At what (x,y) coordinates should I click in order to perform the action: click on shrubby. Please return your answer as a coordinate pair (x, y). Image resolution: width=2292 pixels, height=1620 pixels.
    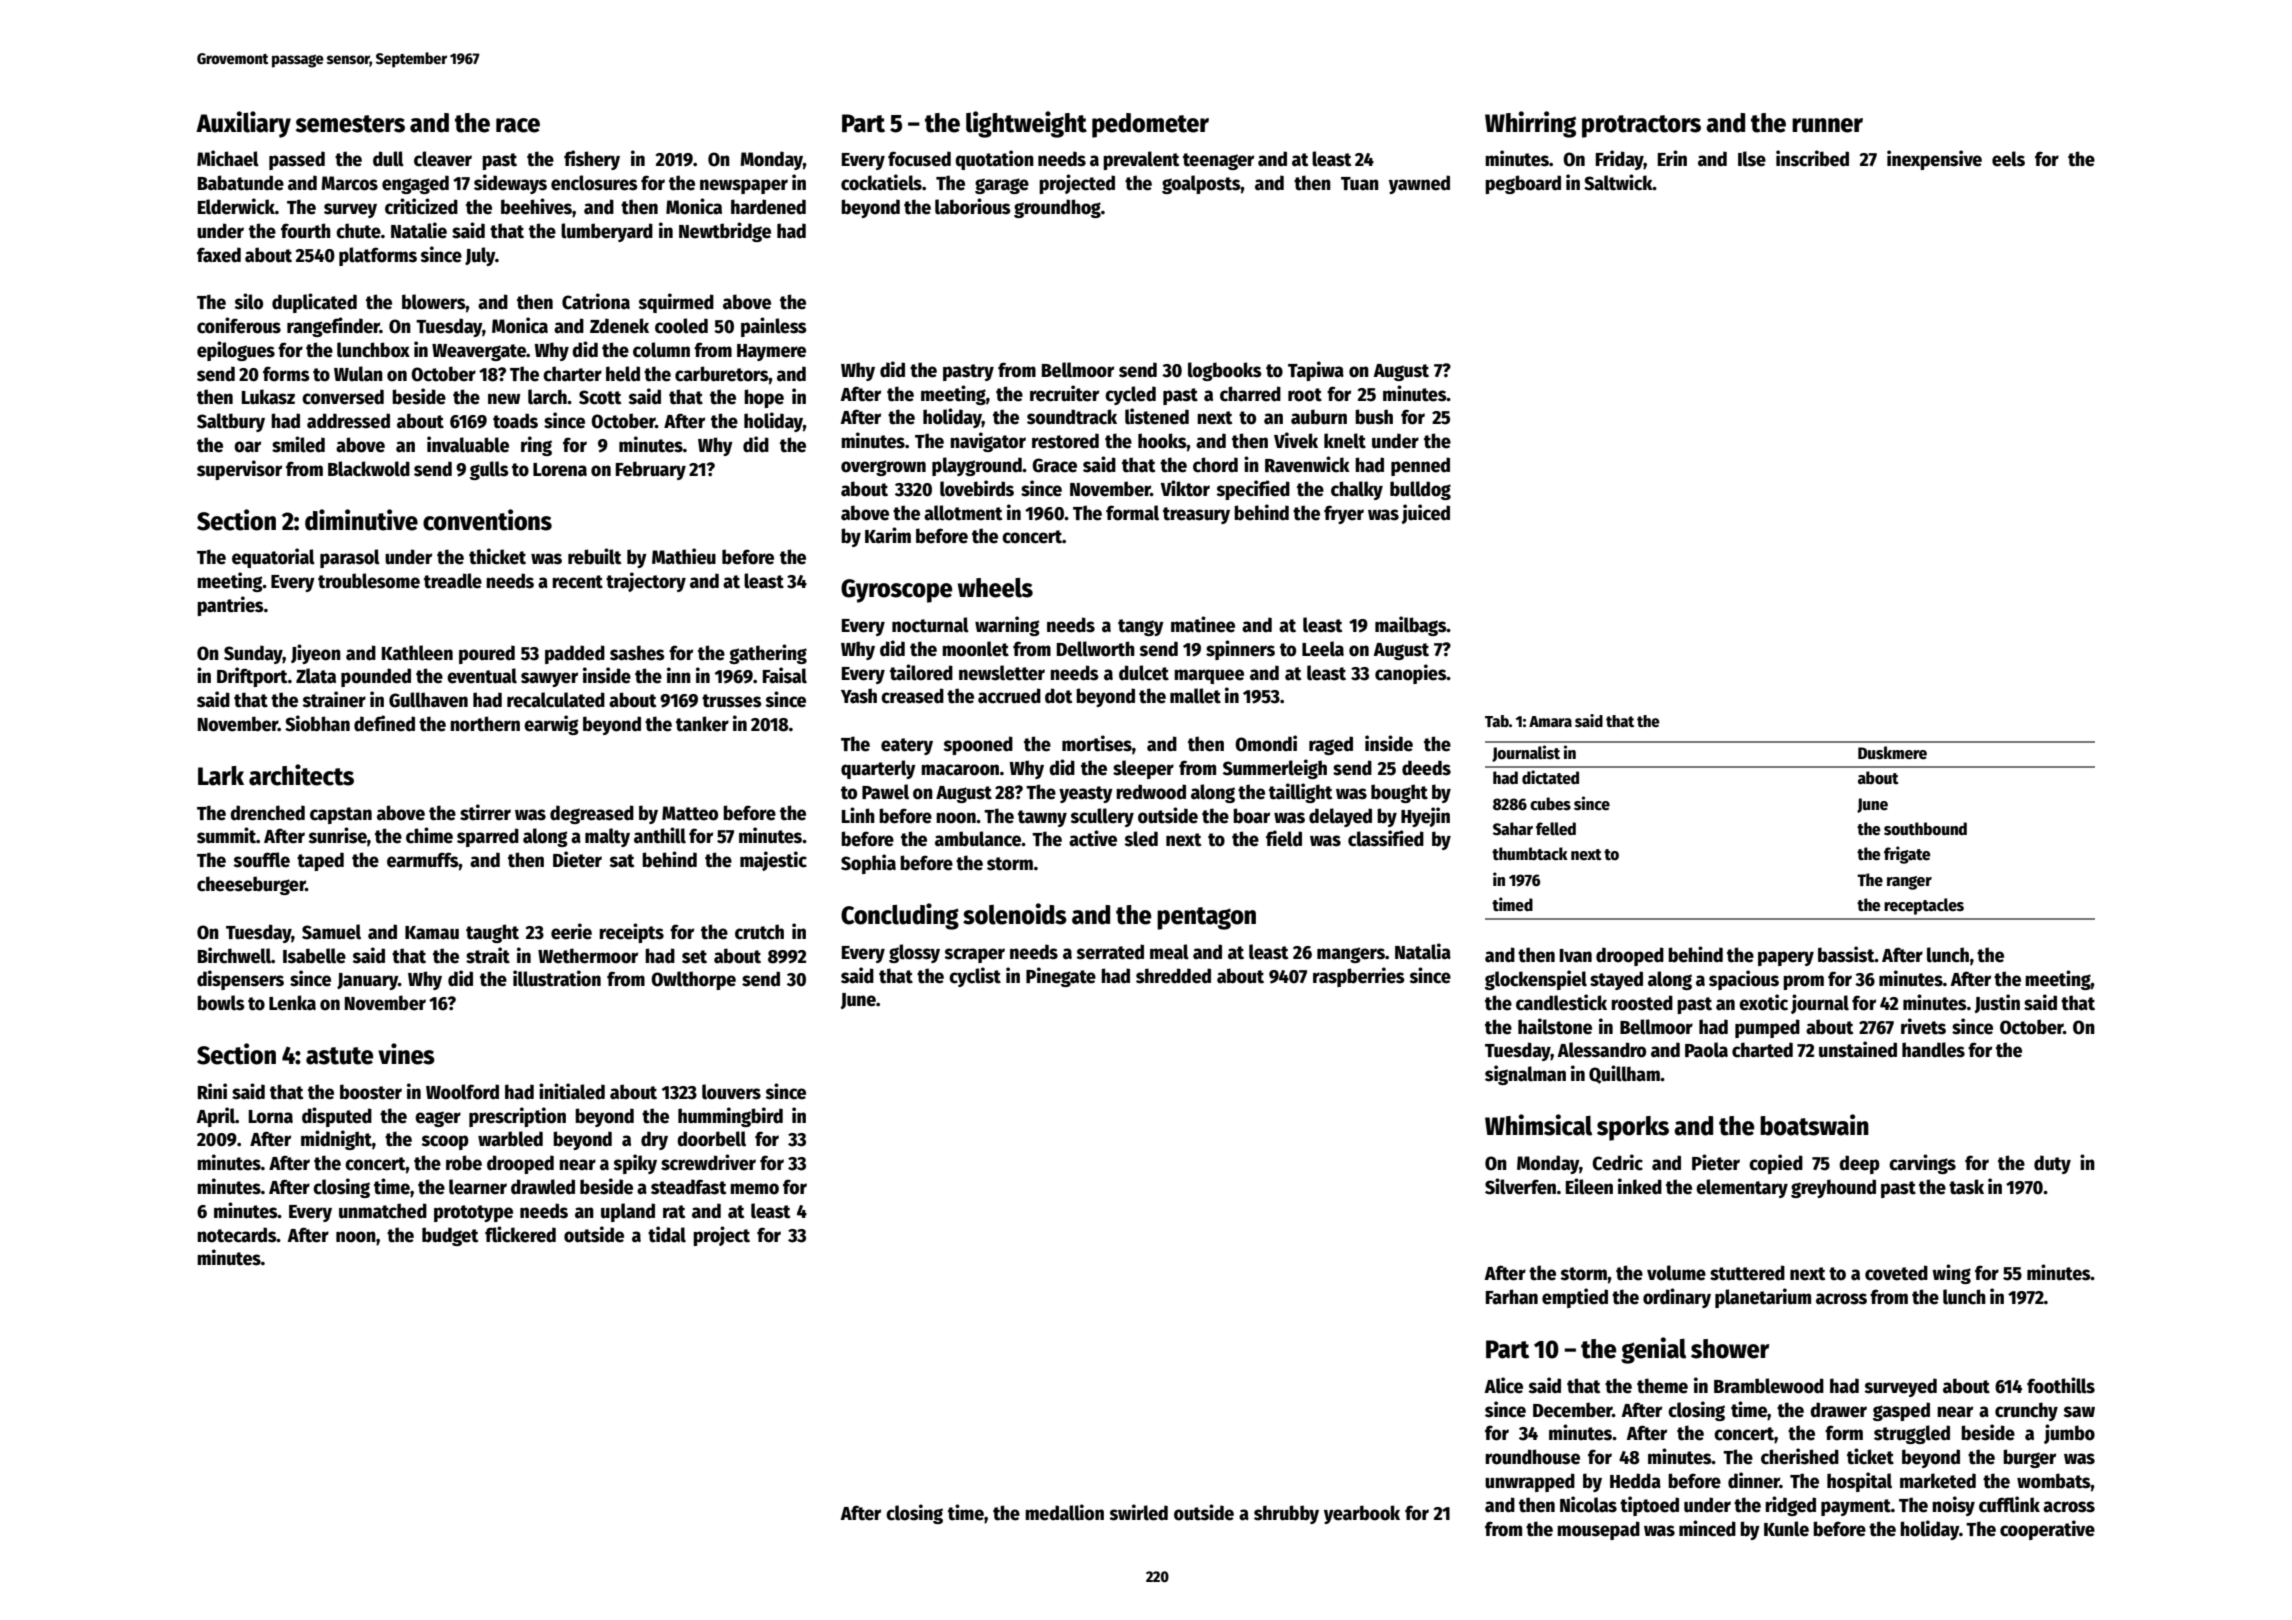
    Looking at the image, I should click on (1286, 1514).
